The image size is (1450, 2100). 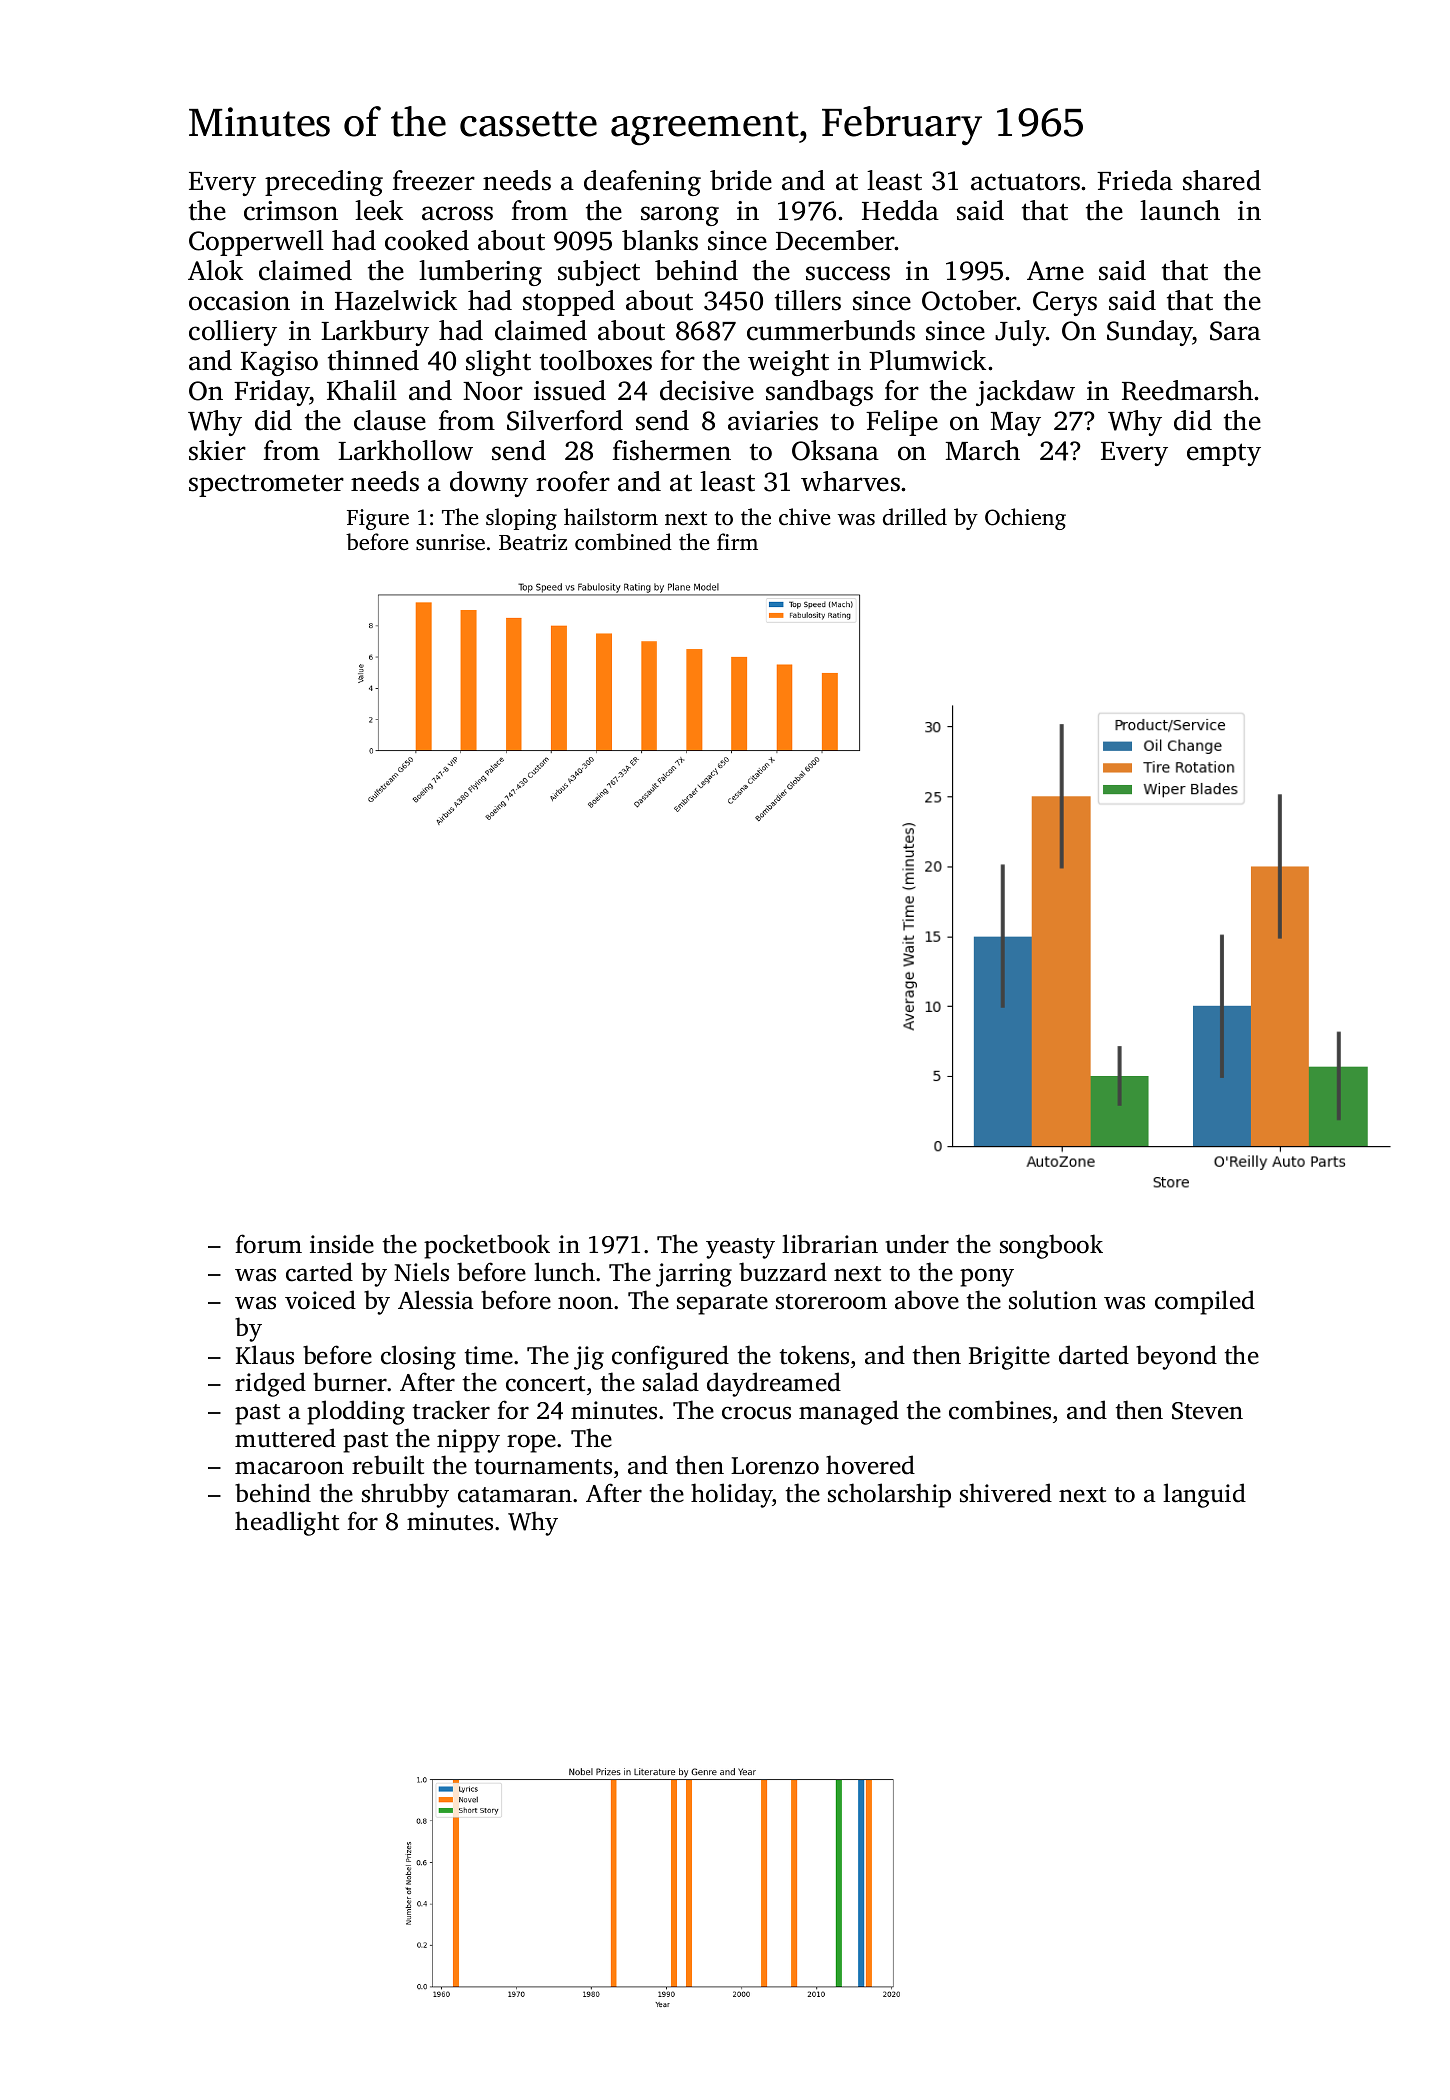 I want to click on combined, so click(x=623, y=541).
